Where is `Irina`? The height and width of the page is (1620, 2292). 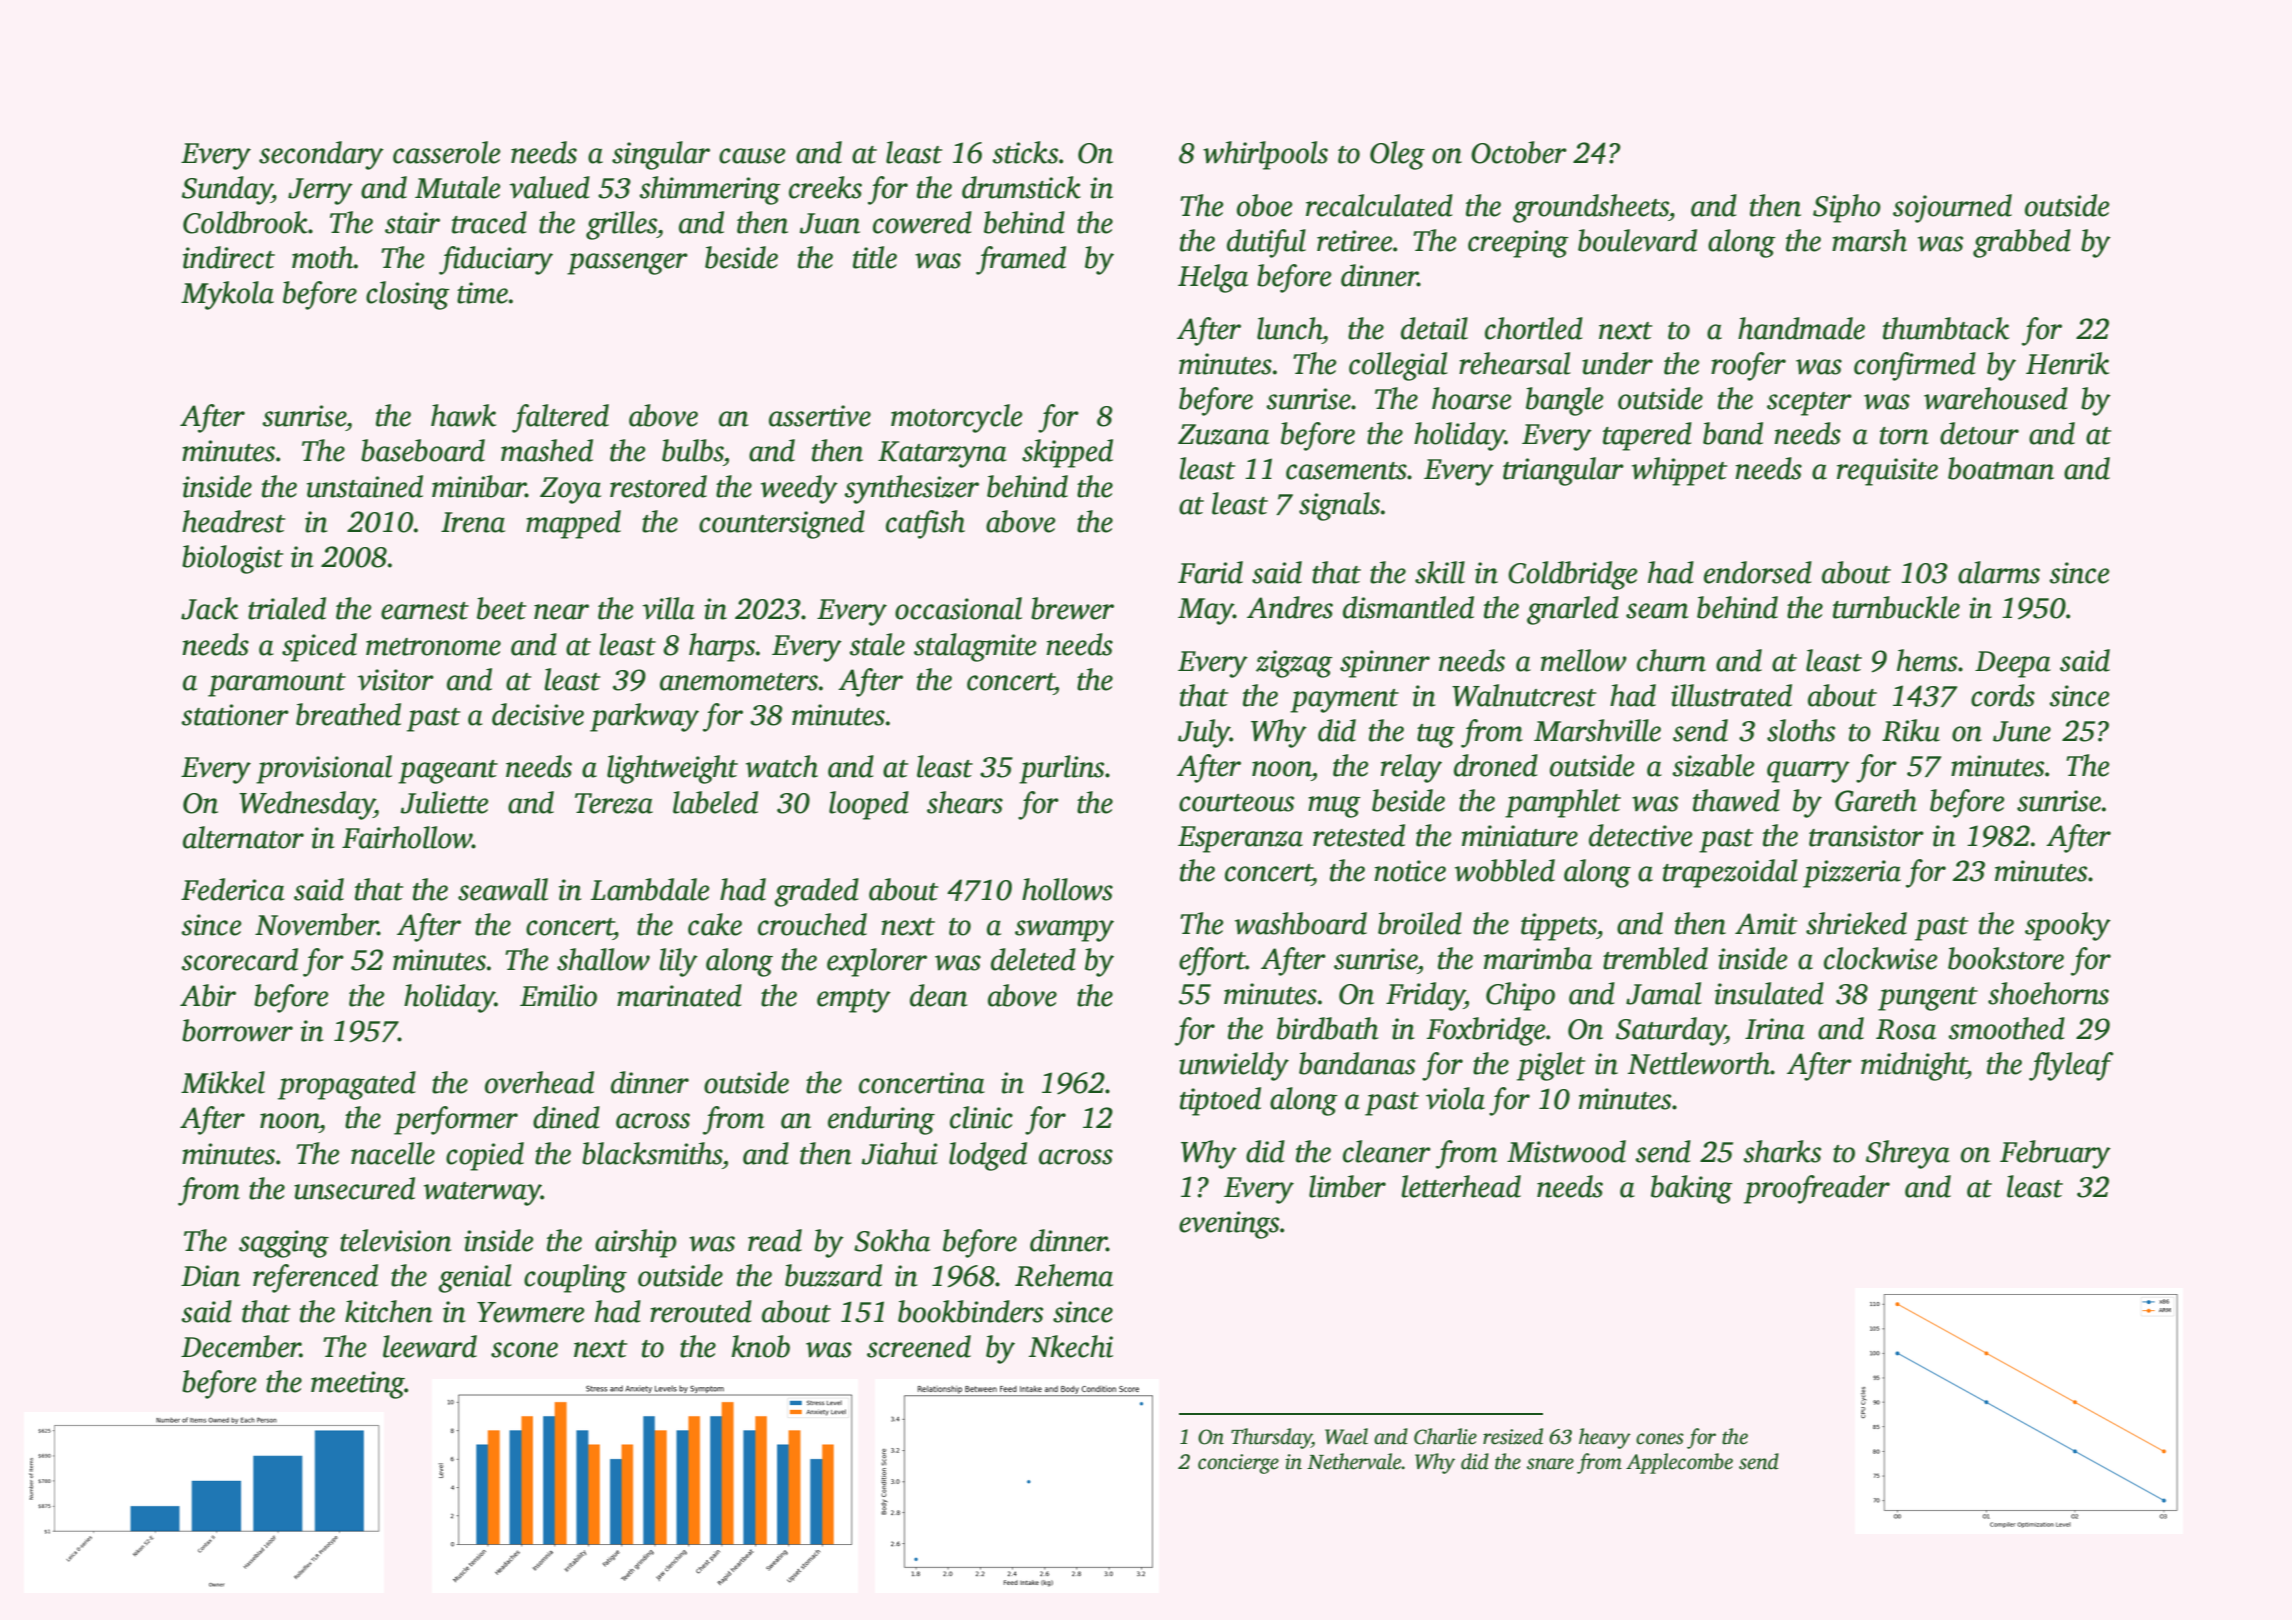
Irina is located at coordinates (1775, 1029).
